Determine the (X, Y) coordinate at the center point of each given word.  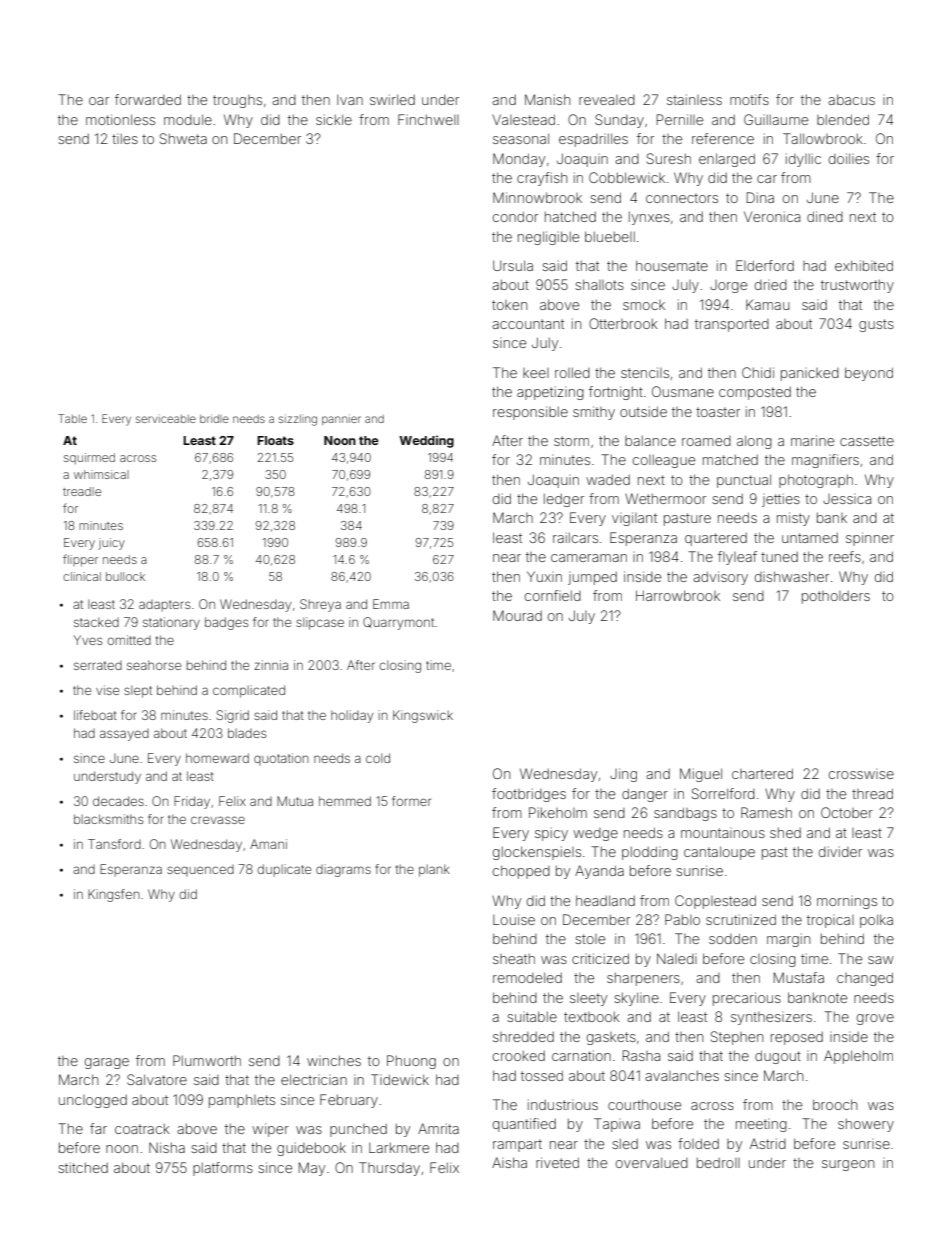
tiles (125, 138)
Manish (547, 99)
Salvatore (157, 1079)
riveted (557, 1162)
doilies (849, 158)
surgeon (848, 1165)
